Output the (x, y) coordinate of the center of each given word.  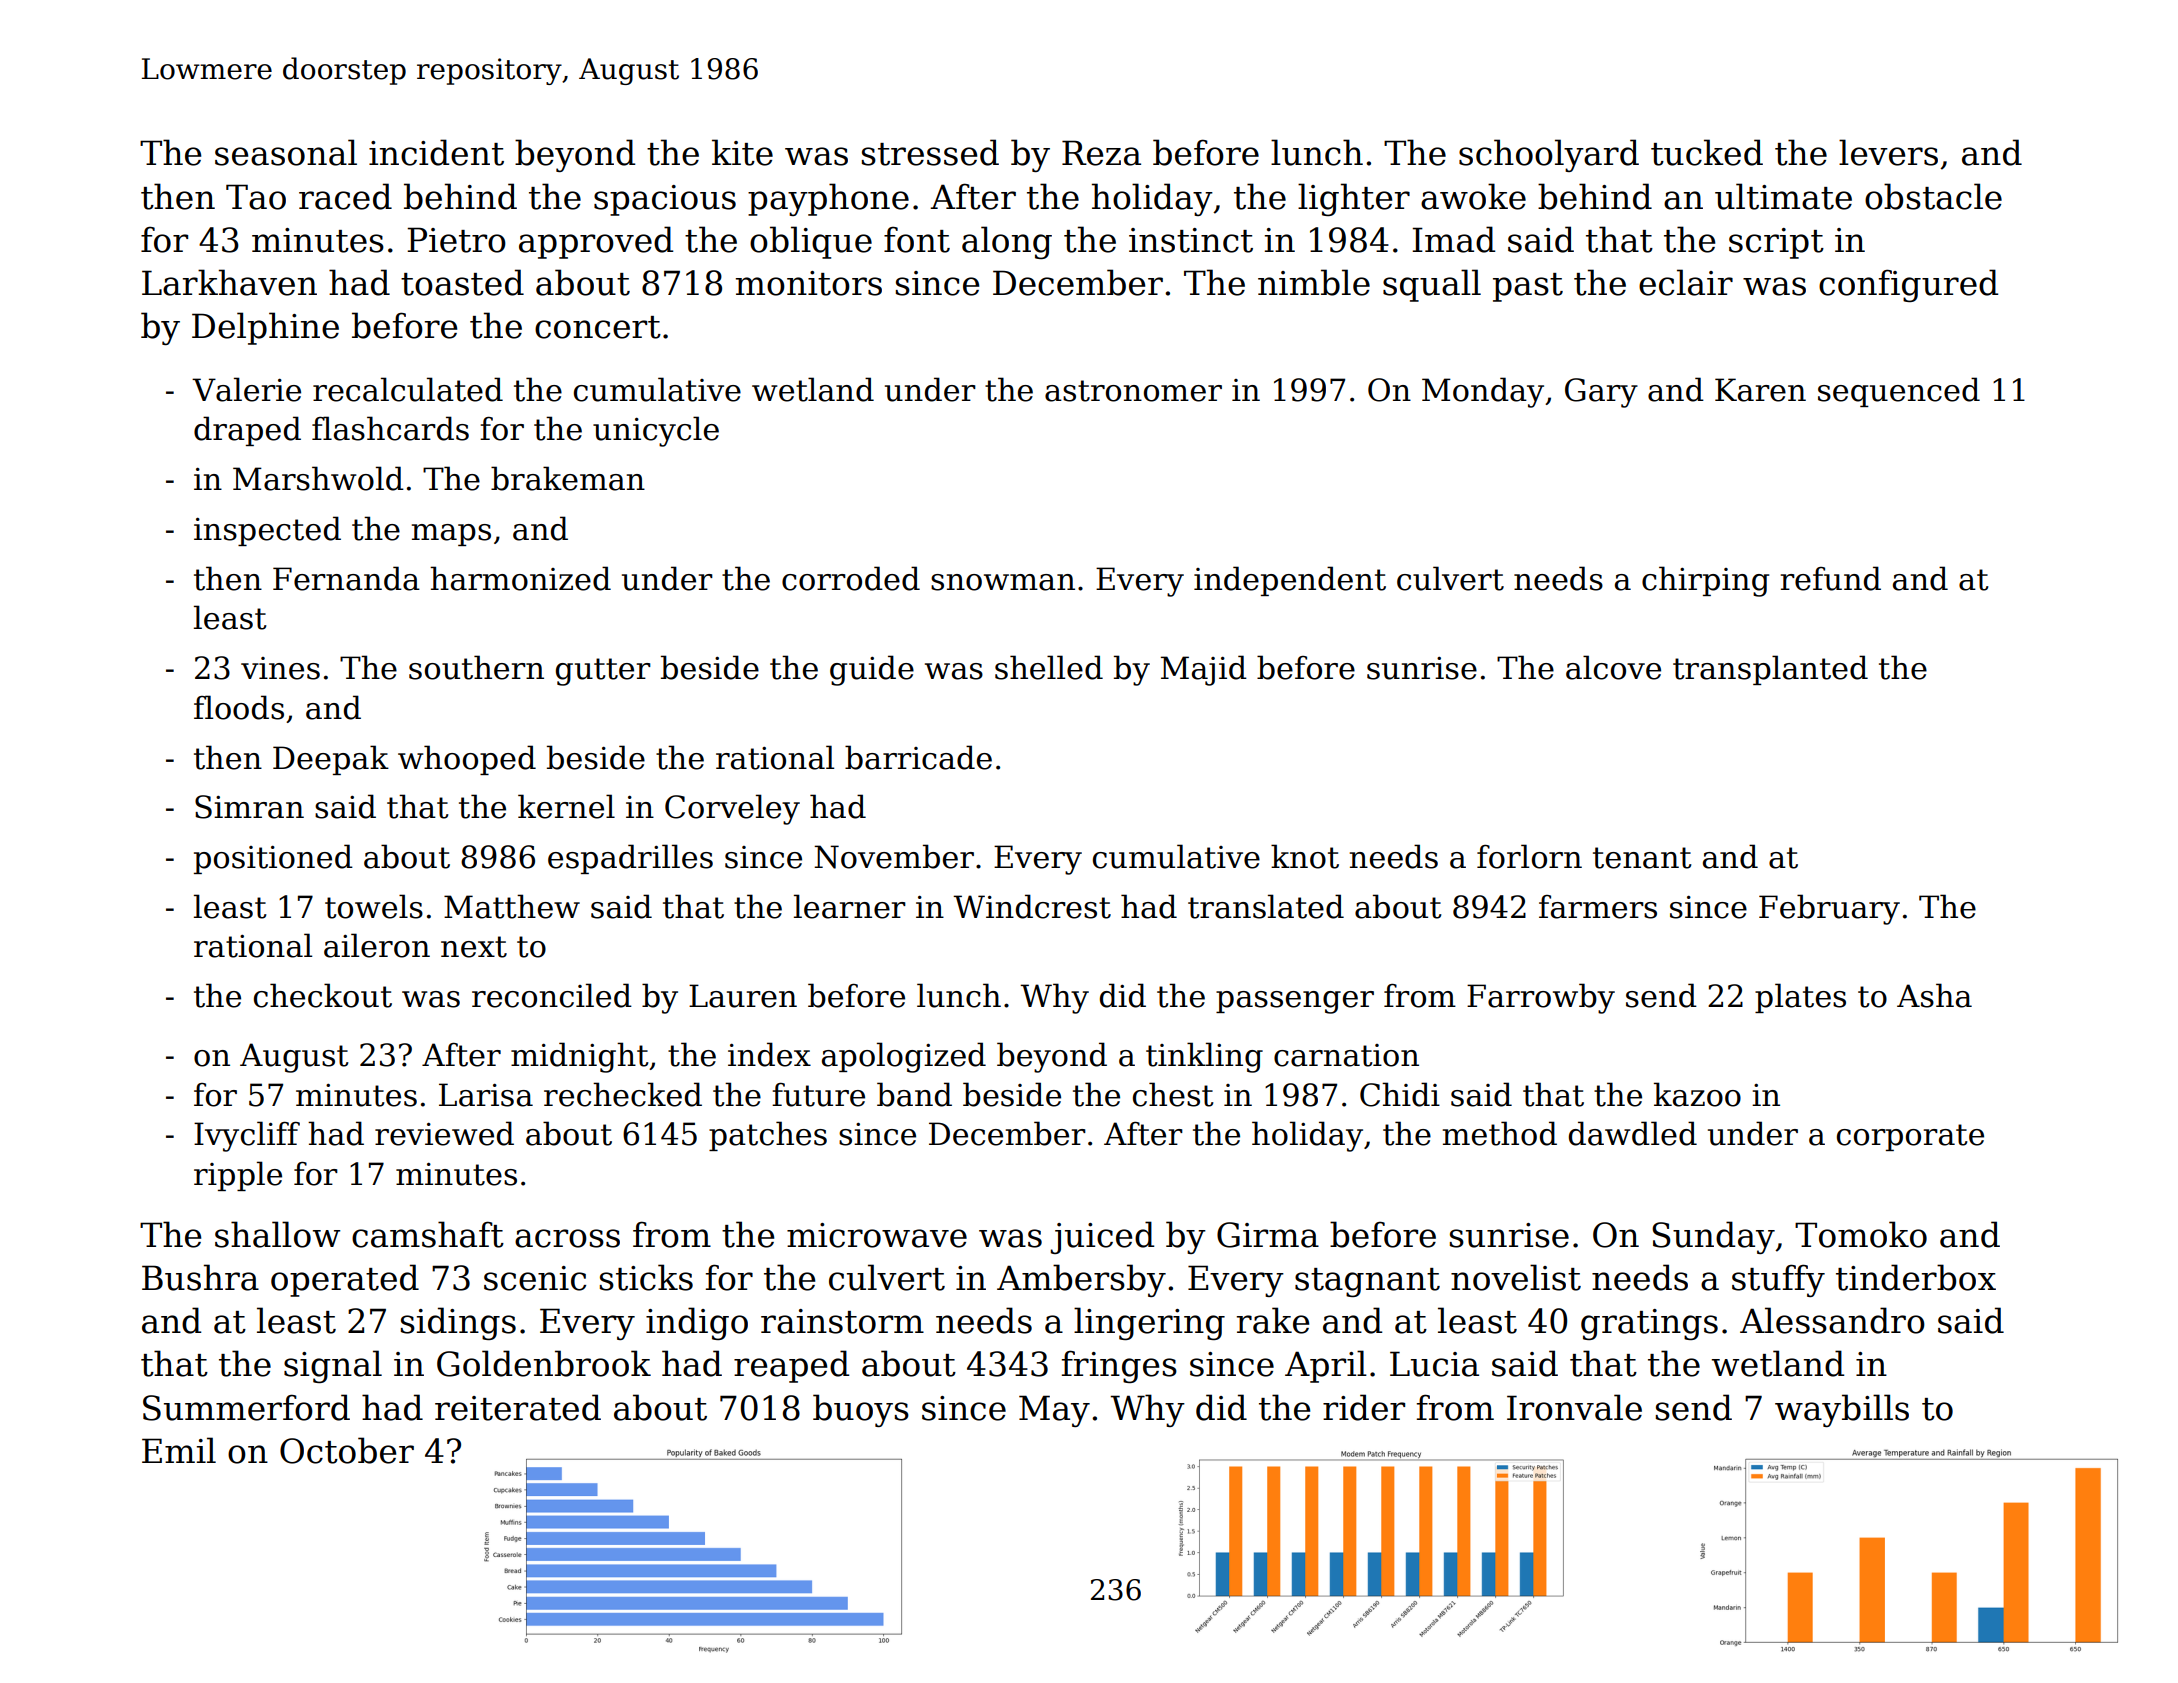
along (1007, 242)
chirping (1705, 581)
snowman (1003, 582)
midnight (580, 1057)
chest (1173, 1094)
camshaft (428, 1234)
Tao (256, 197)
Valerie (246, 389)
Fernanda (346, 578)
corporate (1910, 1137)
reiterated (518, 1407)
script (1776, 243)
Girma (1268, 1235)
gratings (1649, 1324)
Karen (1760, 390)
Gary (1601, 393)
